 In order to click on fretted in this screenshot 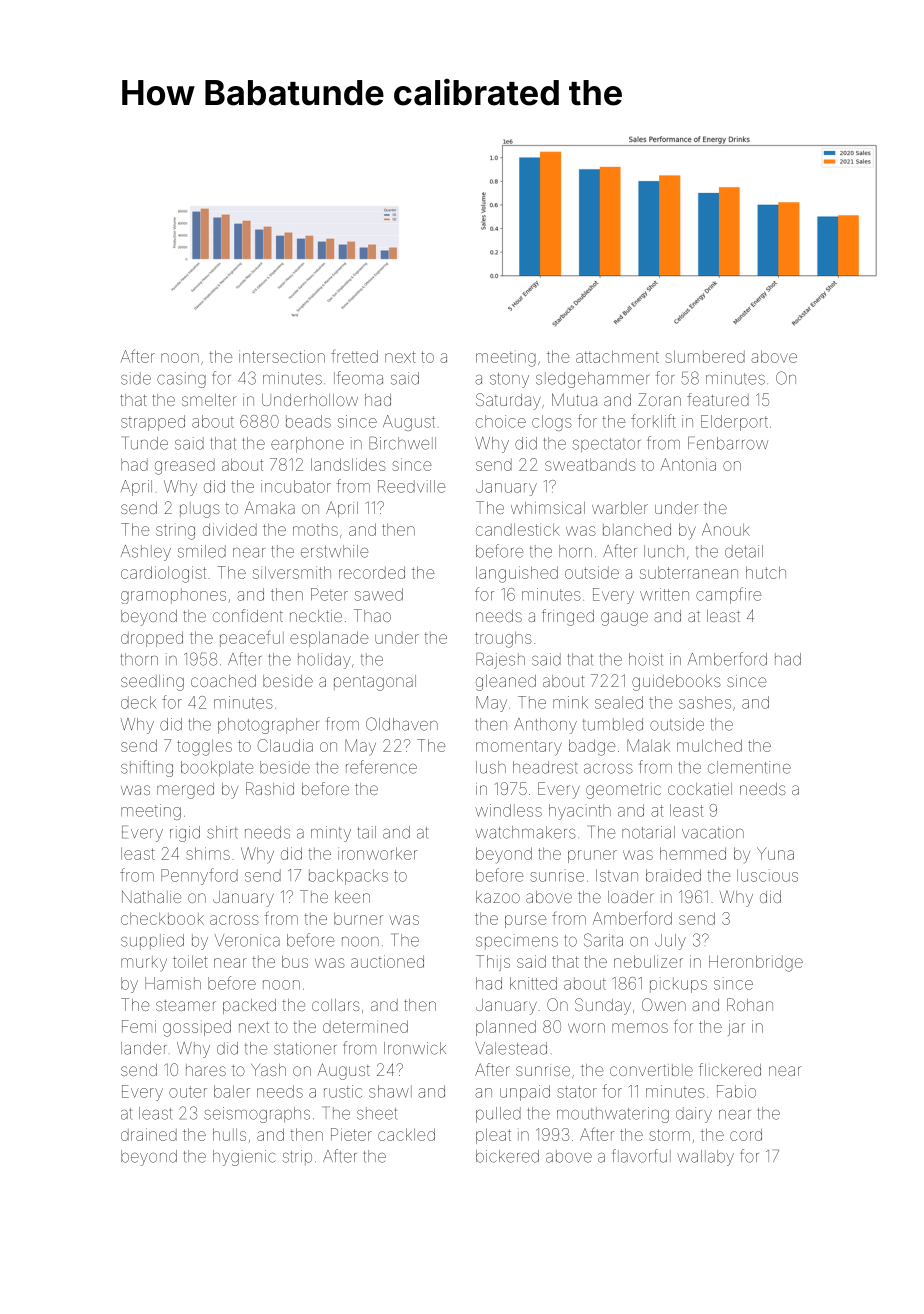, I will do `click(354, 356)`.
